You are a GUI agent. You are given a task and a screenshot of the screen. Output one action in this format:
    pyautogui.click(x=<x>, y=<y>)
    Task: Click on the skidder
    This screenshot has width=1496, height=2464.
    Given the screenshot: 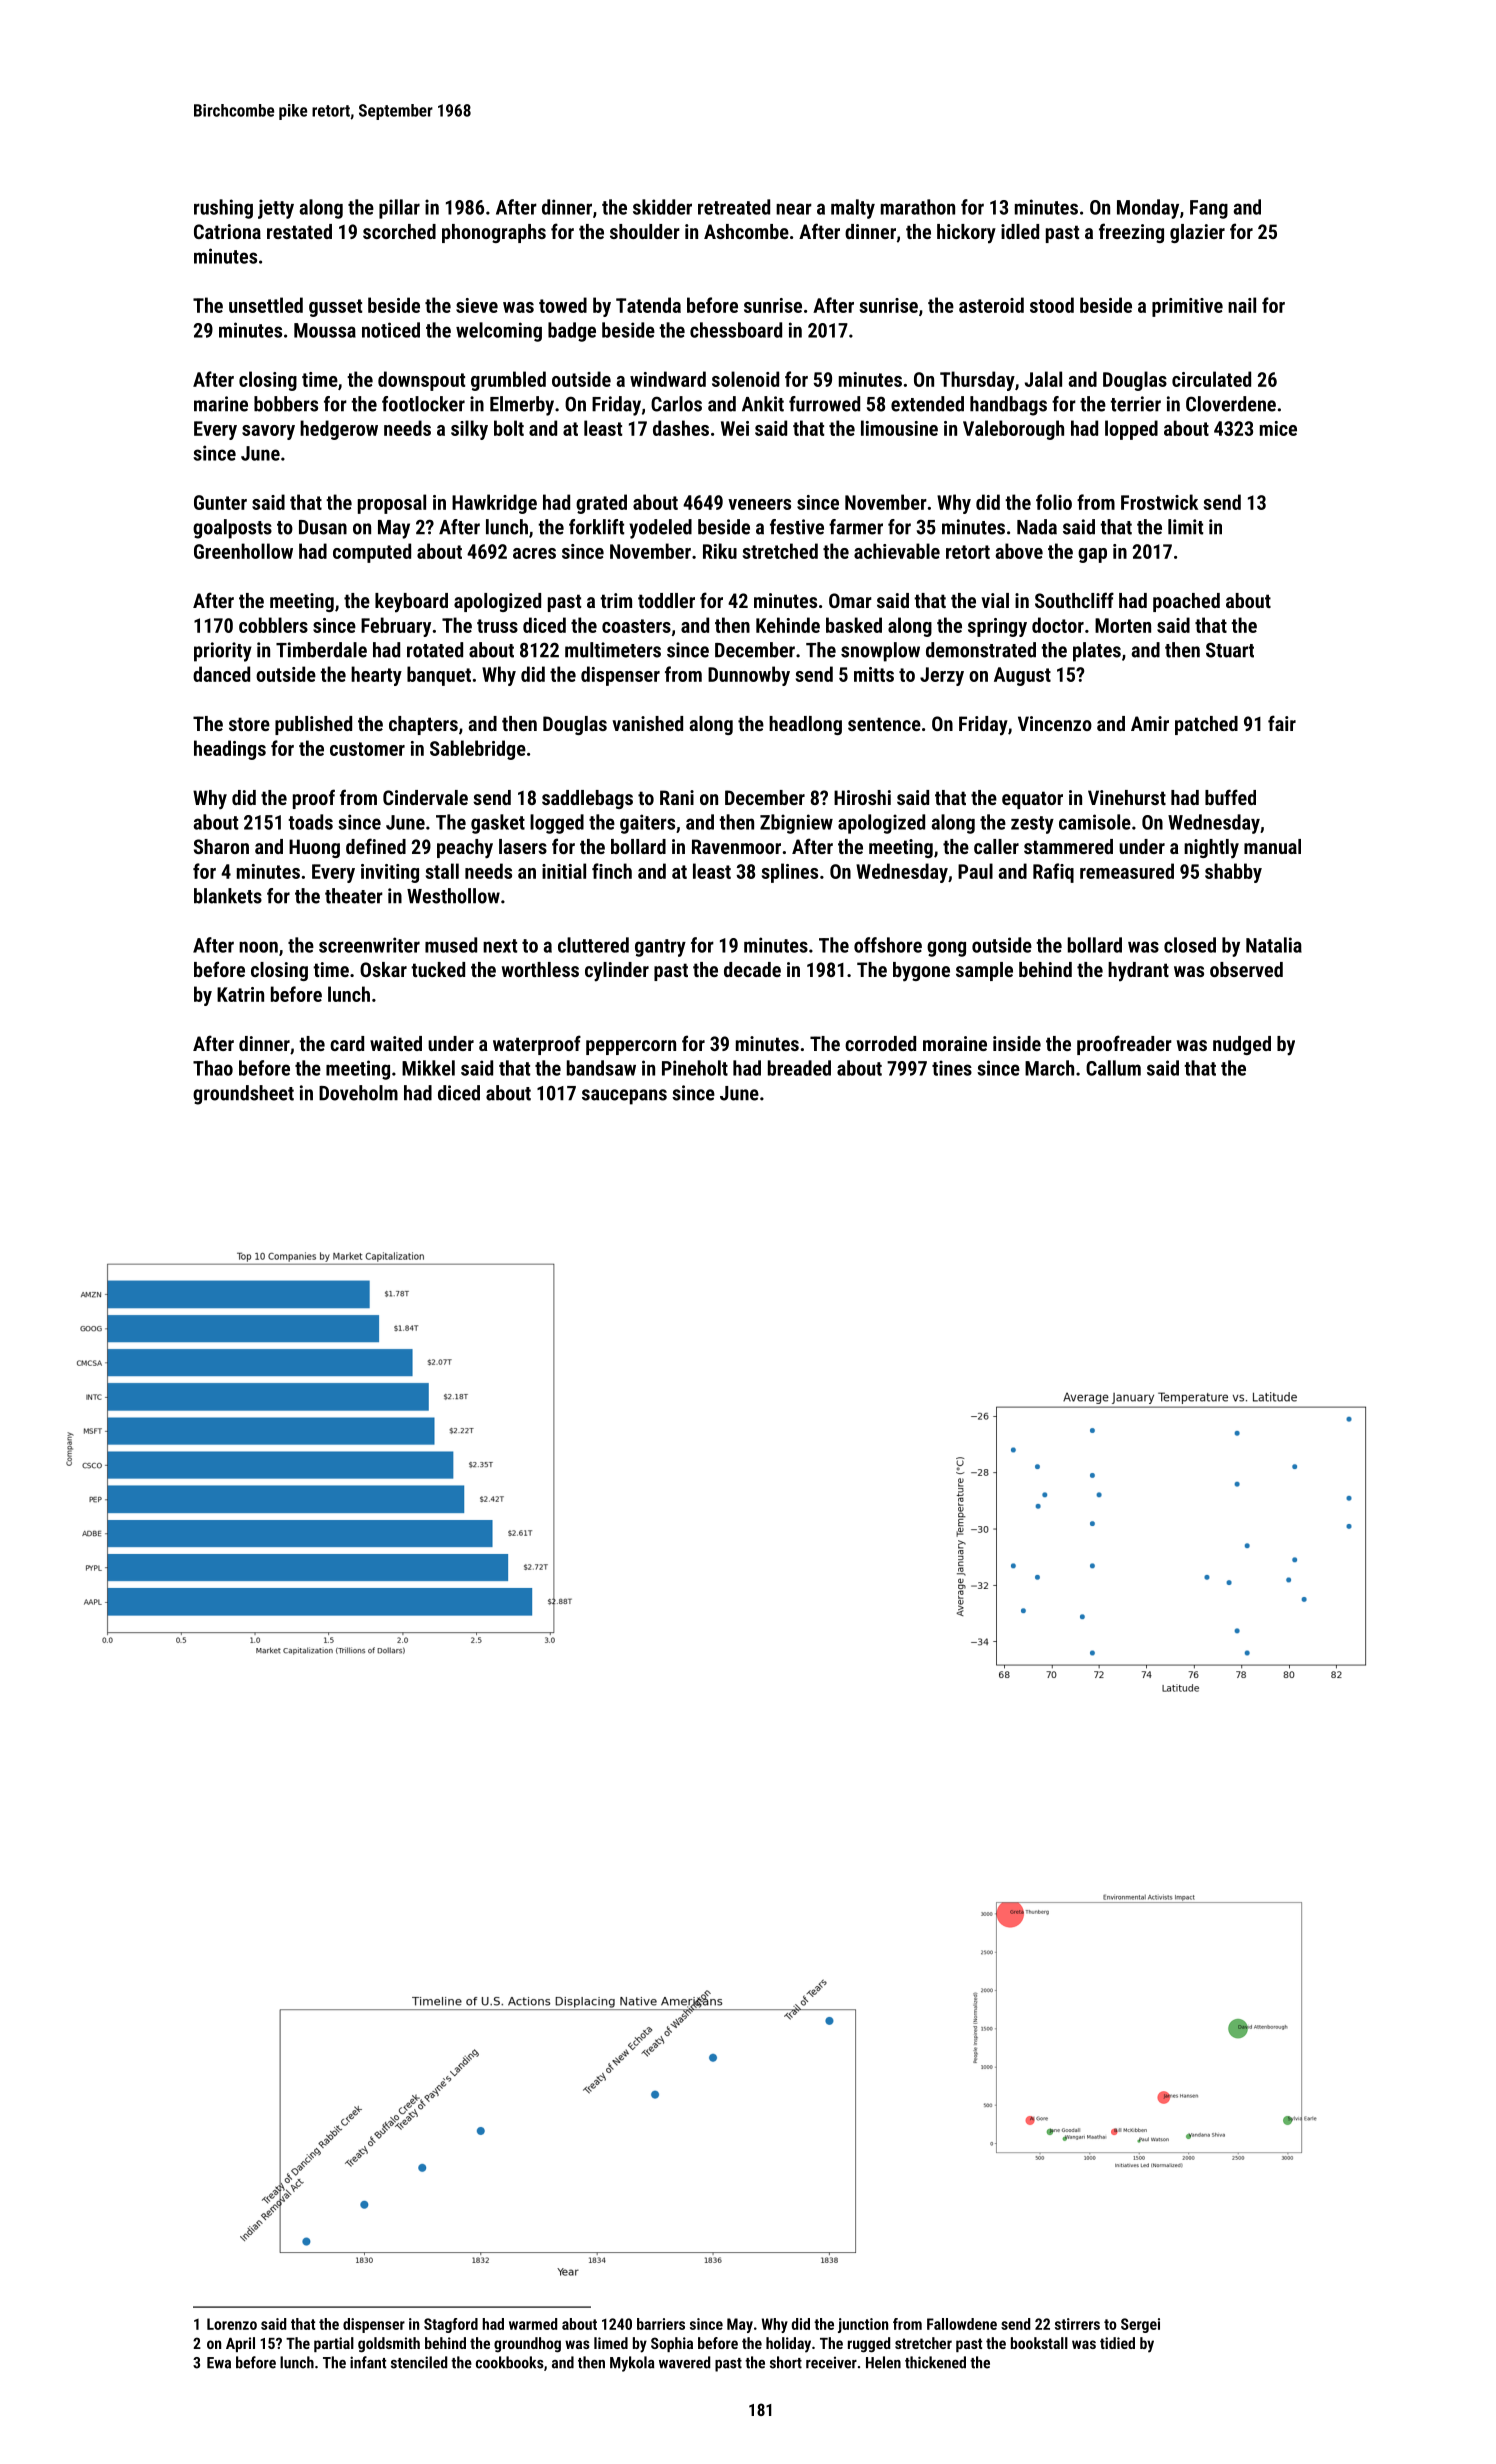 What is the action you would take?
    pyautogui.click(x=662, y=207)
